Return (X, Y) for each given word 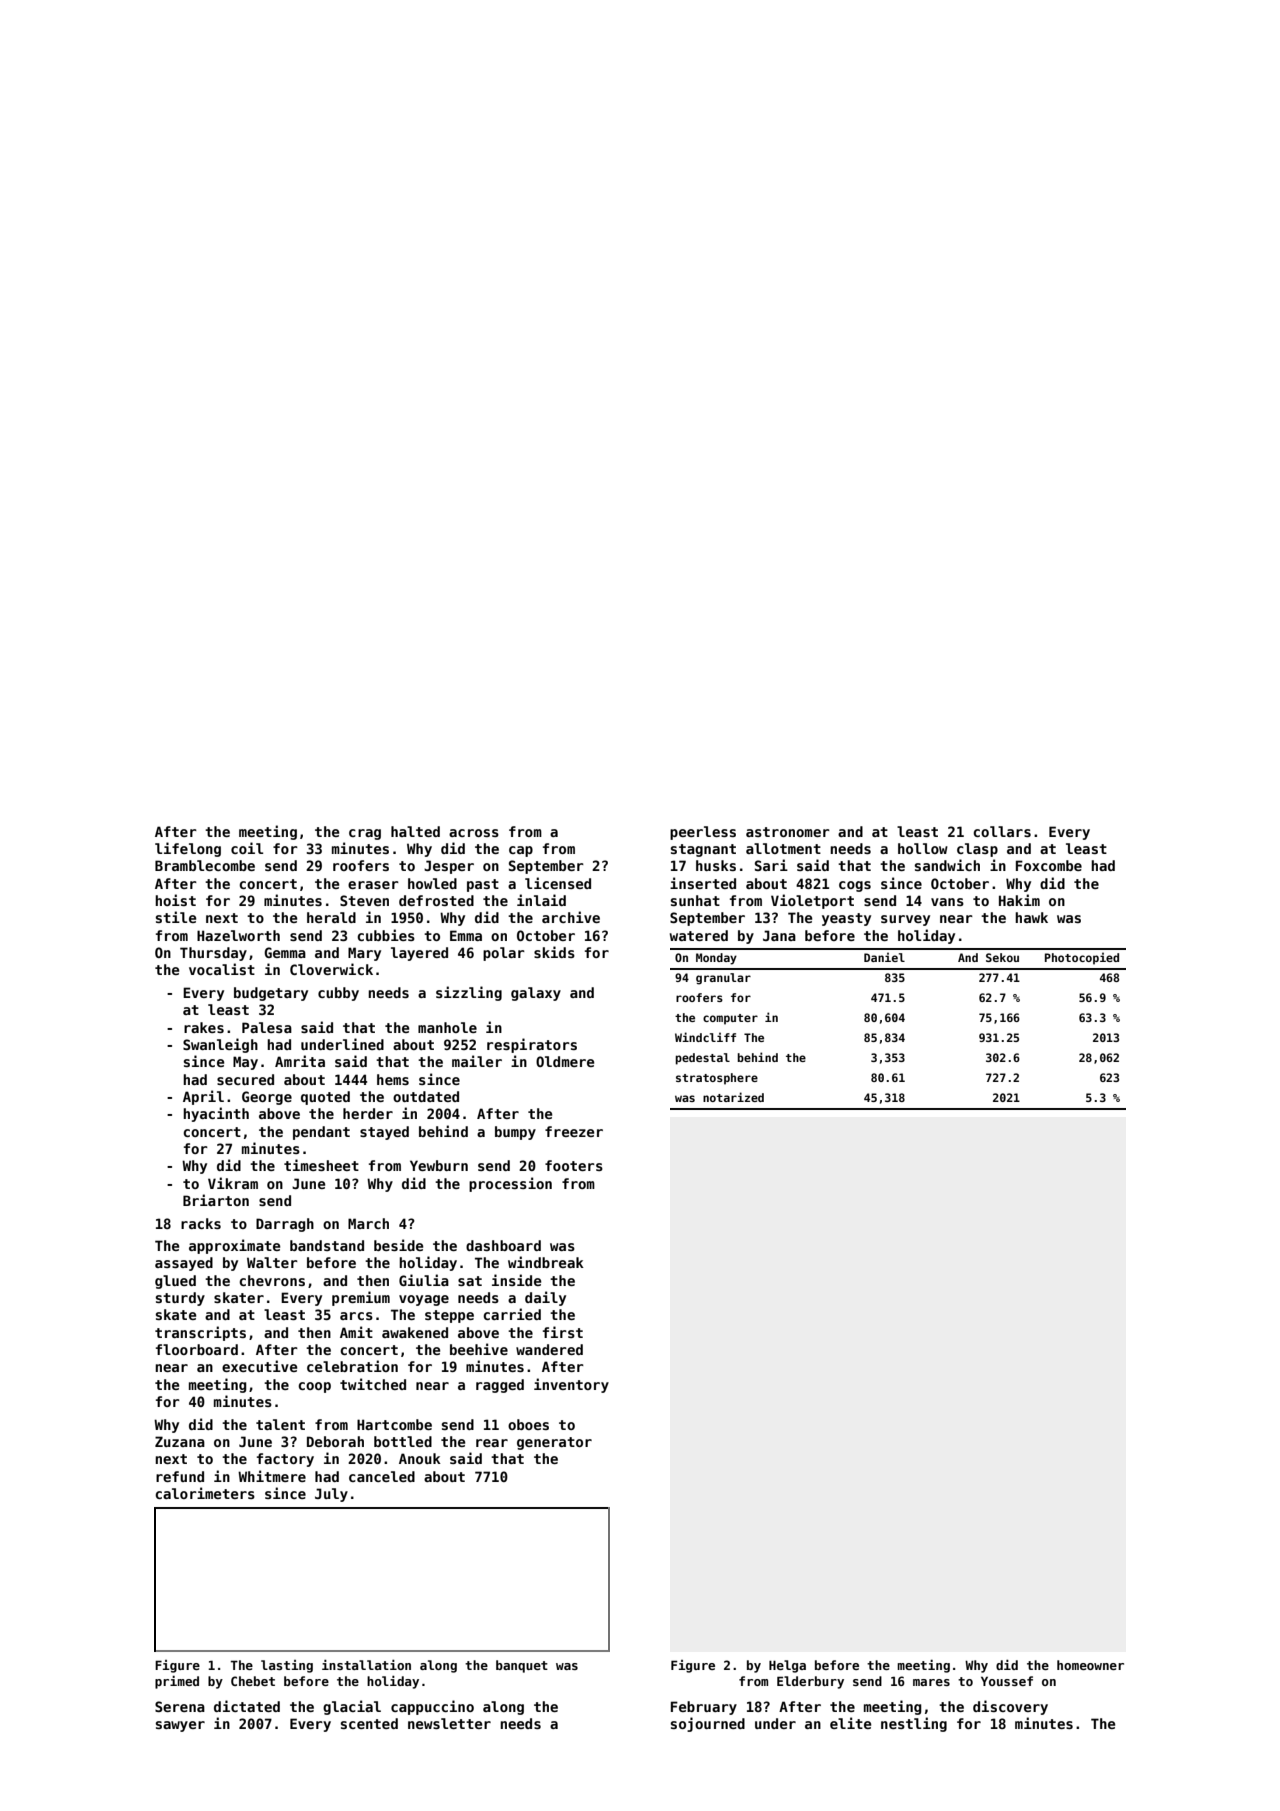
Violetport (812, 901)
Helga (787, 1666)
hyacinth (216, 1114)
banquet (522, 1666)
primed (177, 1682)
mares (931, 1682)
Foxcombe (1049, 865)
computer (730, 1019)
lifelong (188, 849)
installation (366, 1665)
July (331, 1495)
